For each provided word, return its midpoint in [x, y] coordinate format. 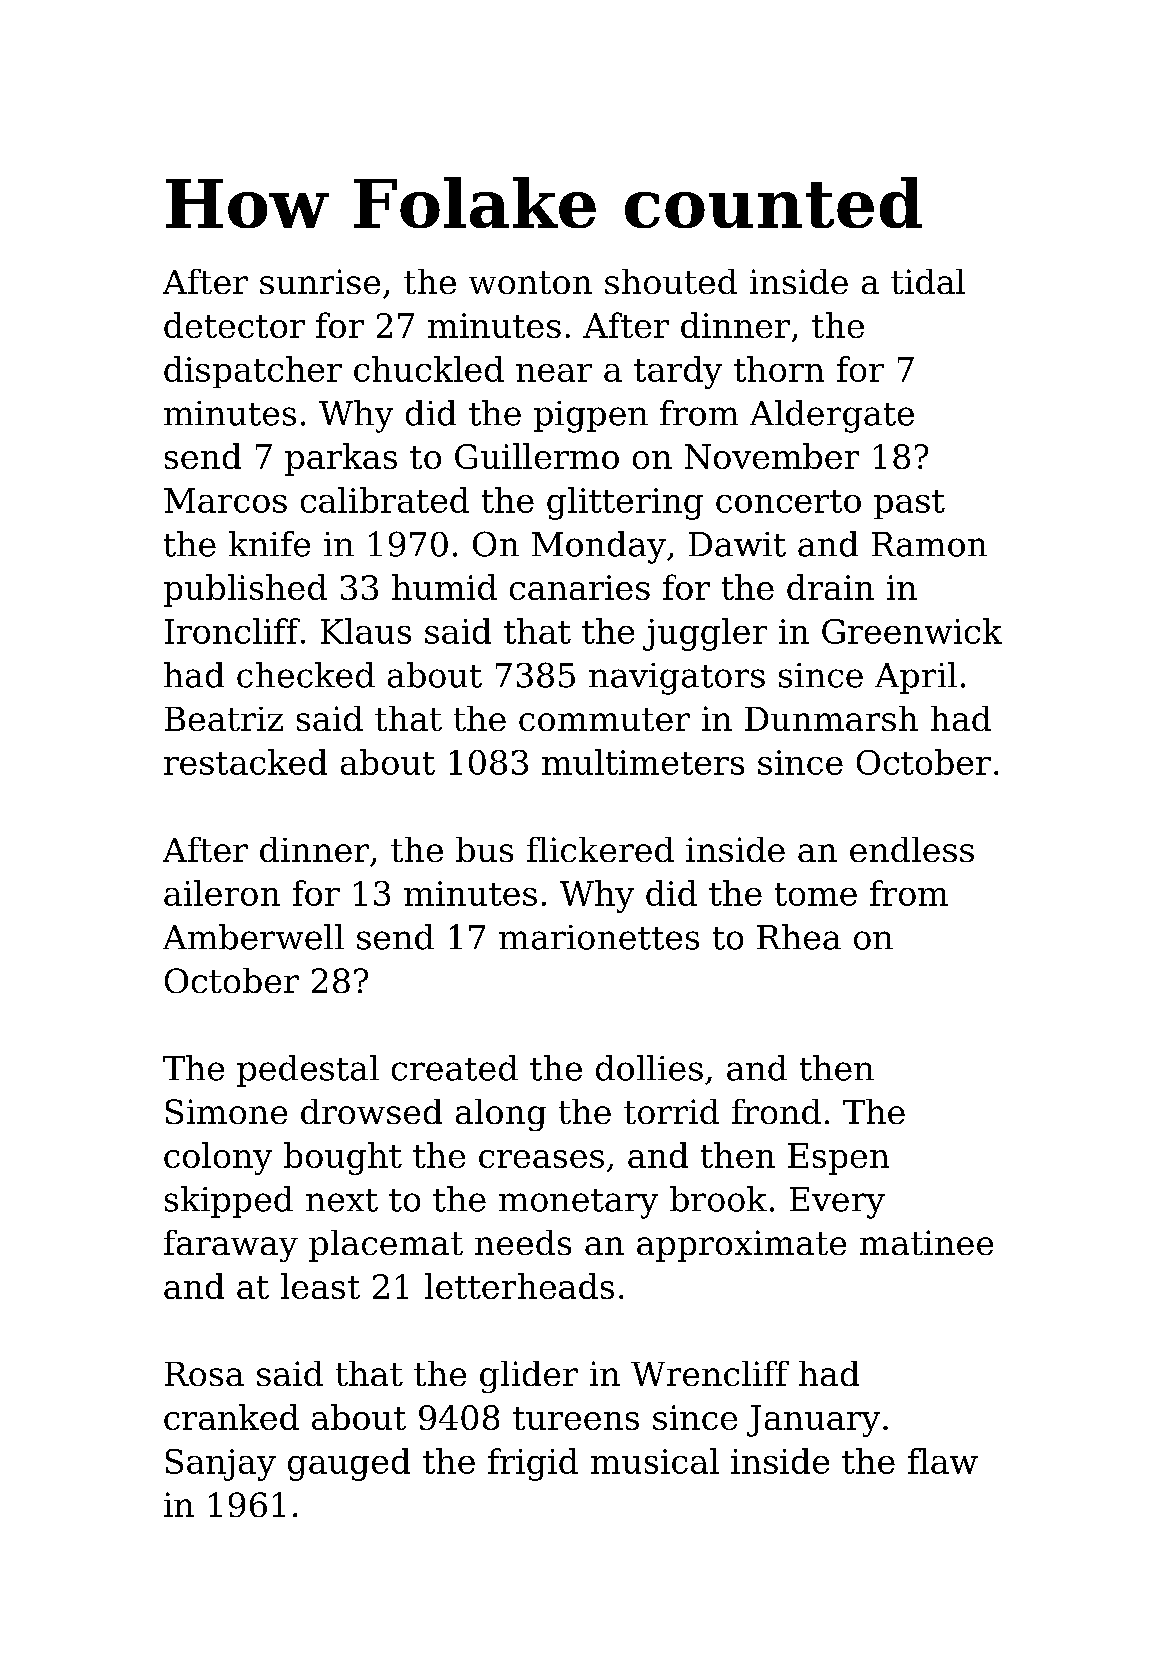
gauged [349, 1464]
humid [444, 587]
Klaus [366, 631]
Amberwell [253, 937]
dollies [649, 1068]
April [916, 678]
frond [776, 1111]
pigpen [591, 417]
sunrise [320, 281]
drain [830, 587]
